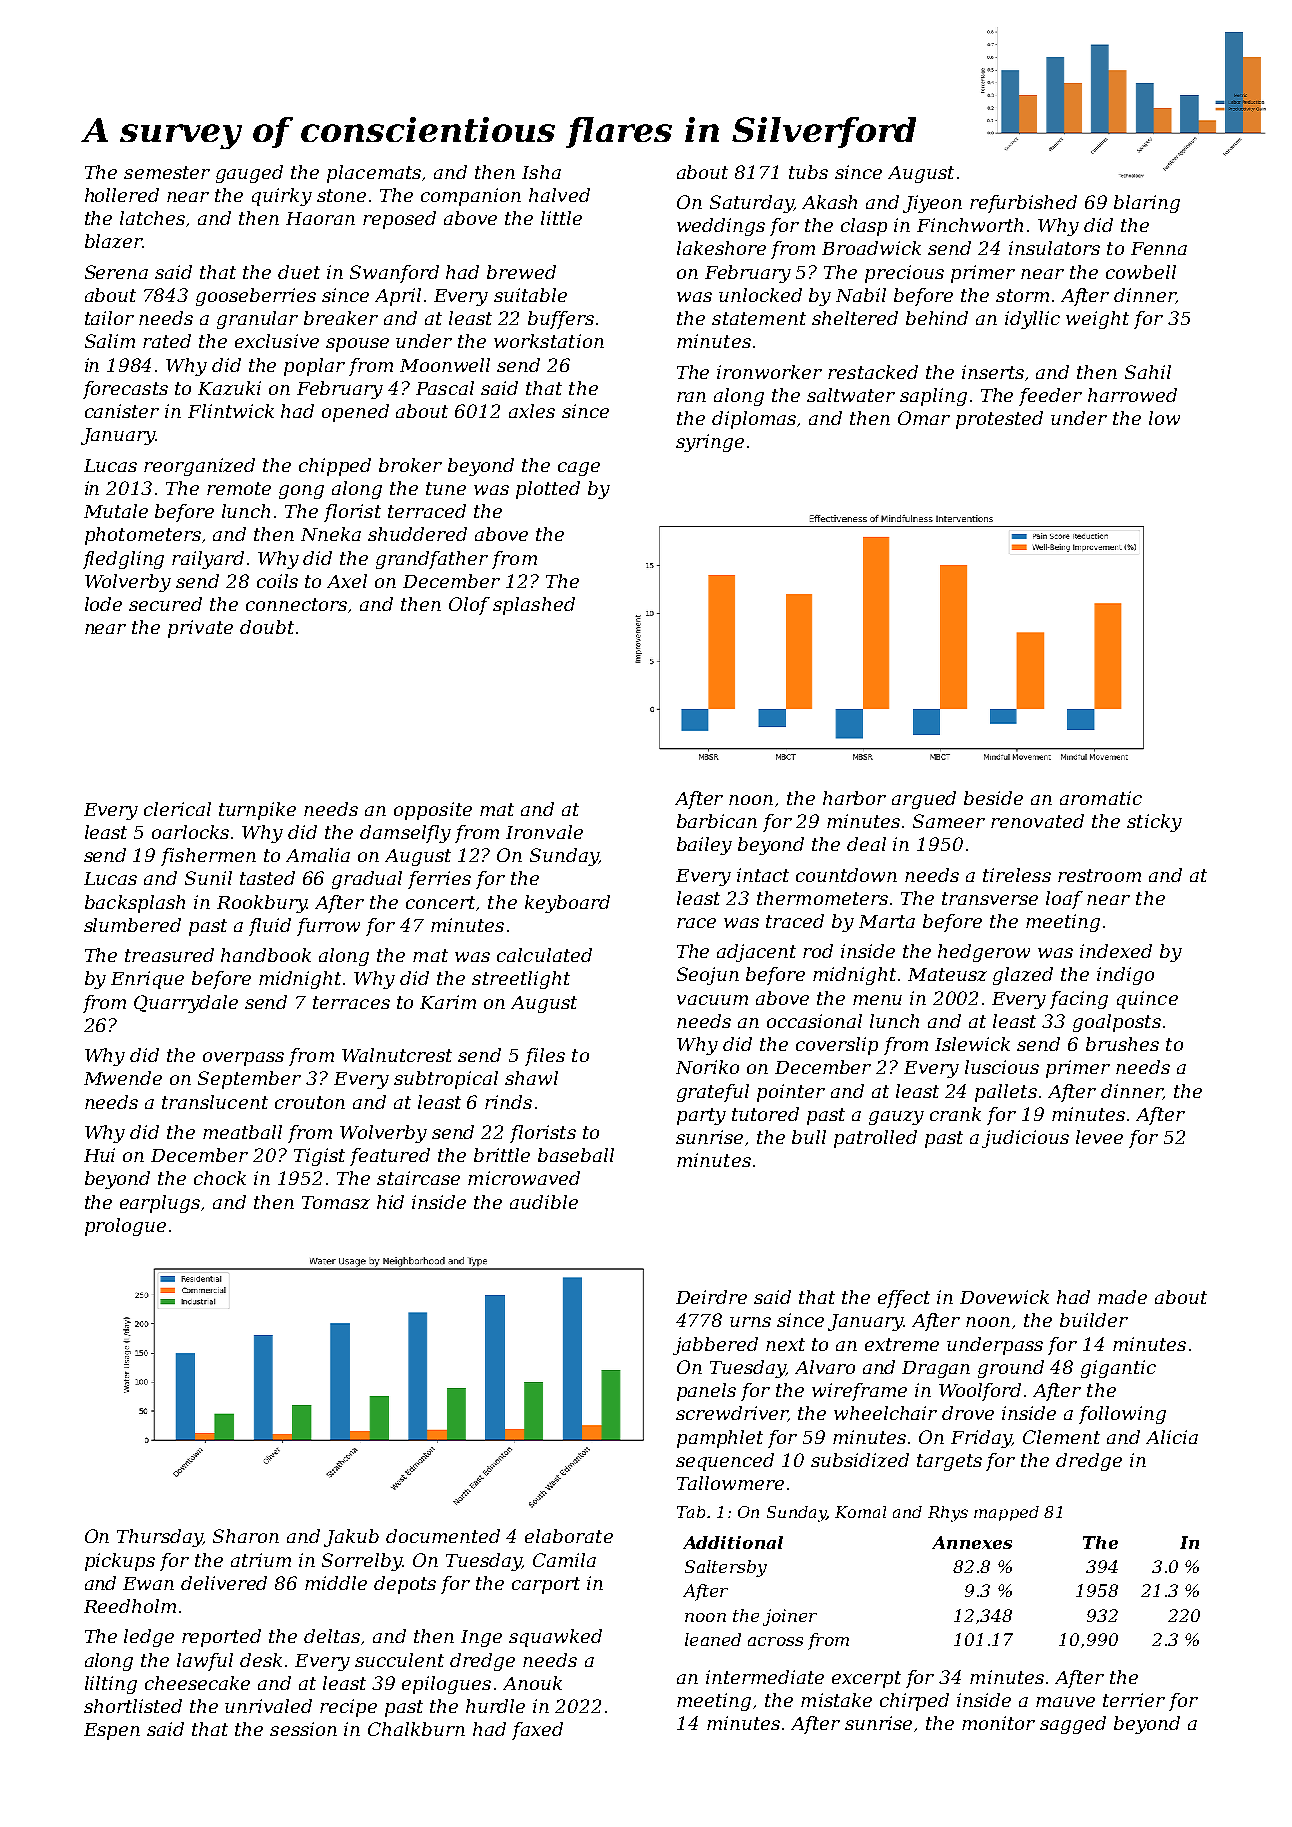  I want to click on protested, so click(999, 420).
